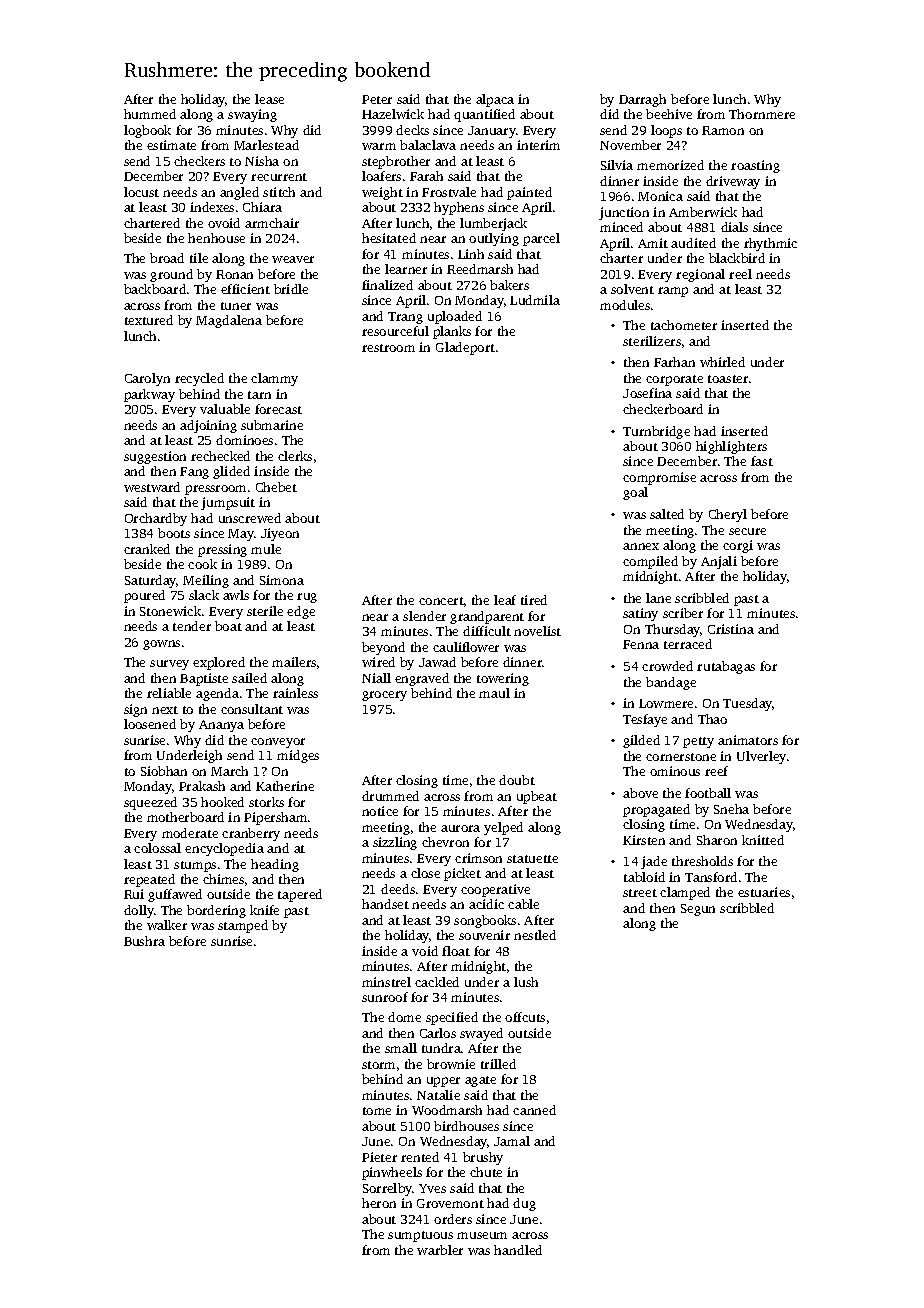  What do you see at coordinates (269, 99) in the document?
I see `lease` at bounding box center [269, 99].
